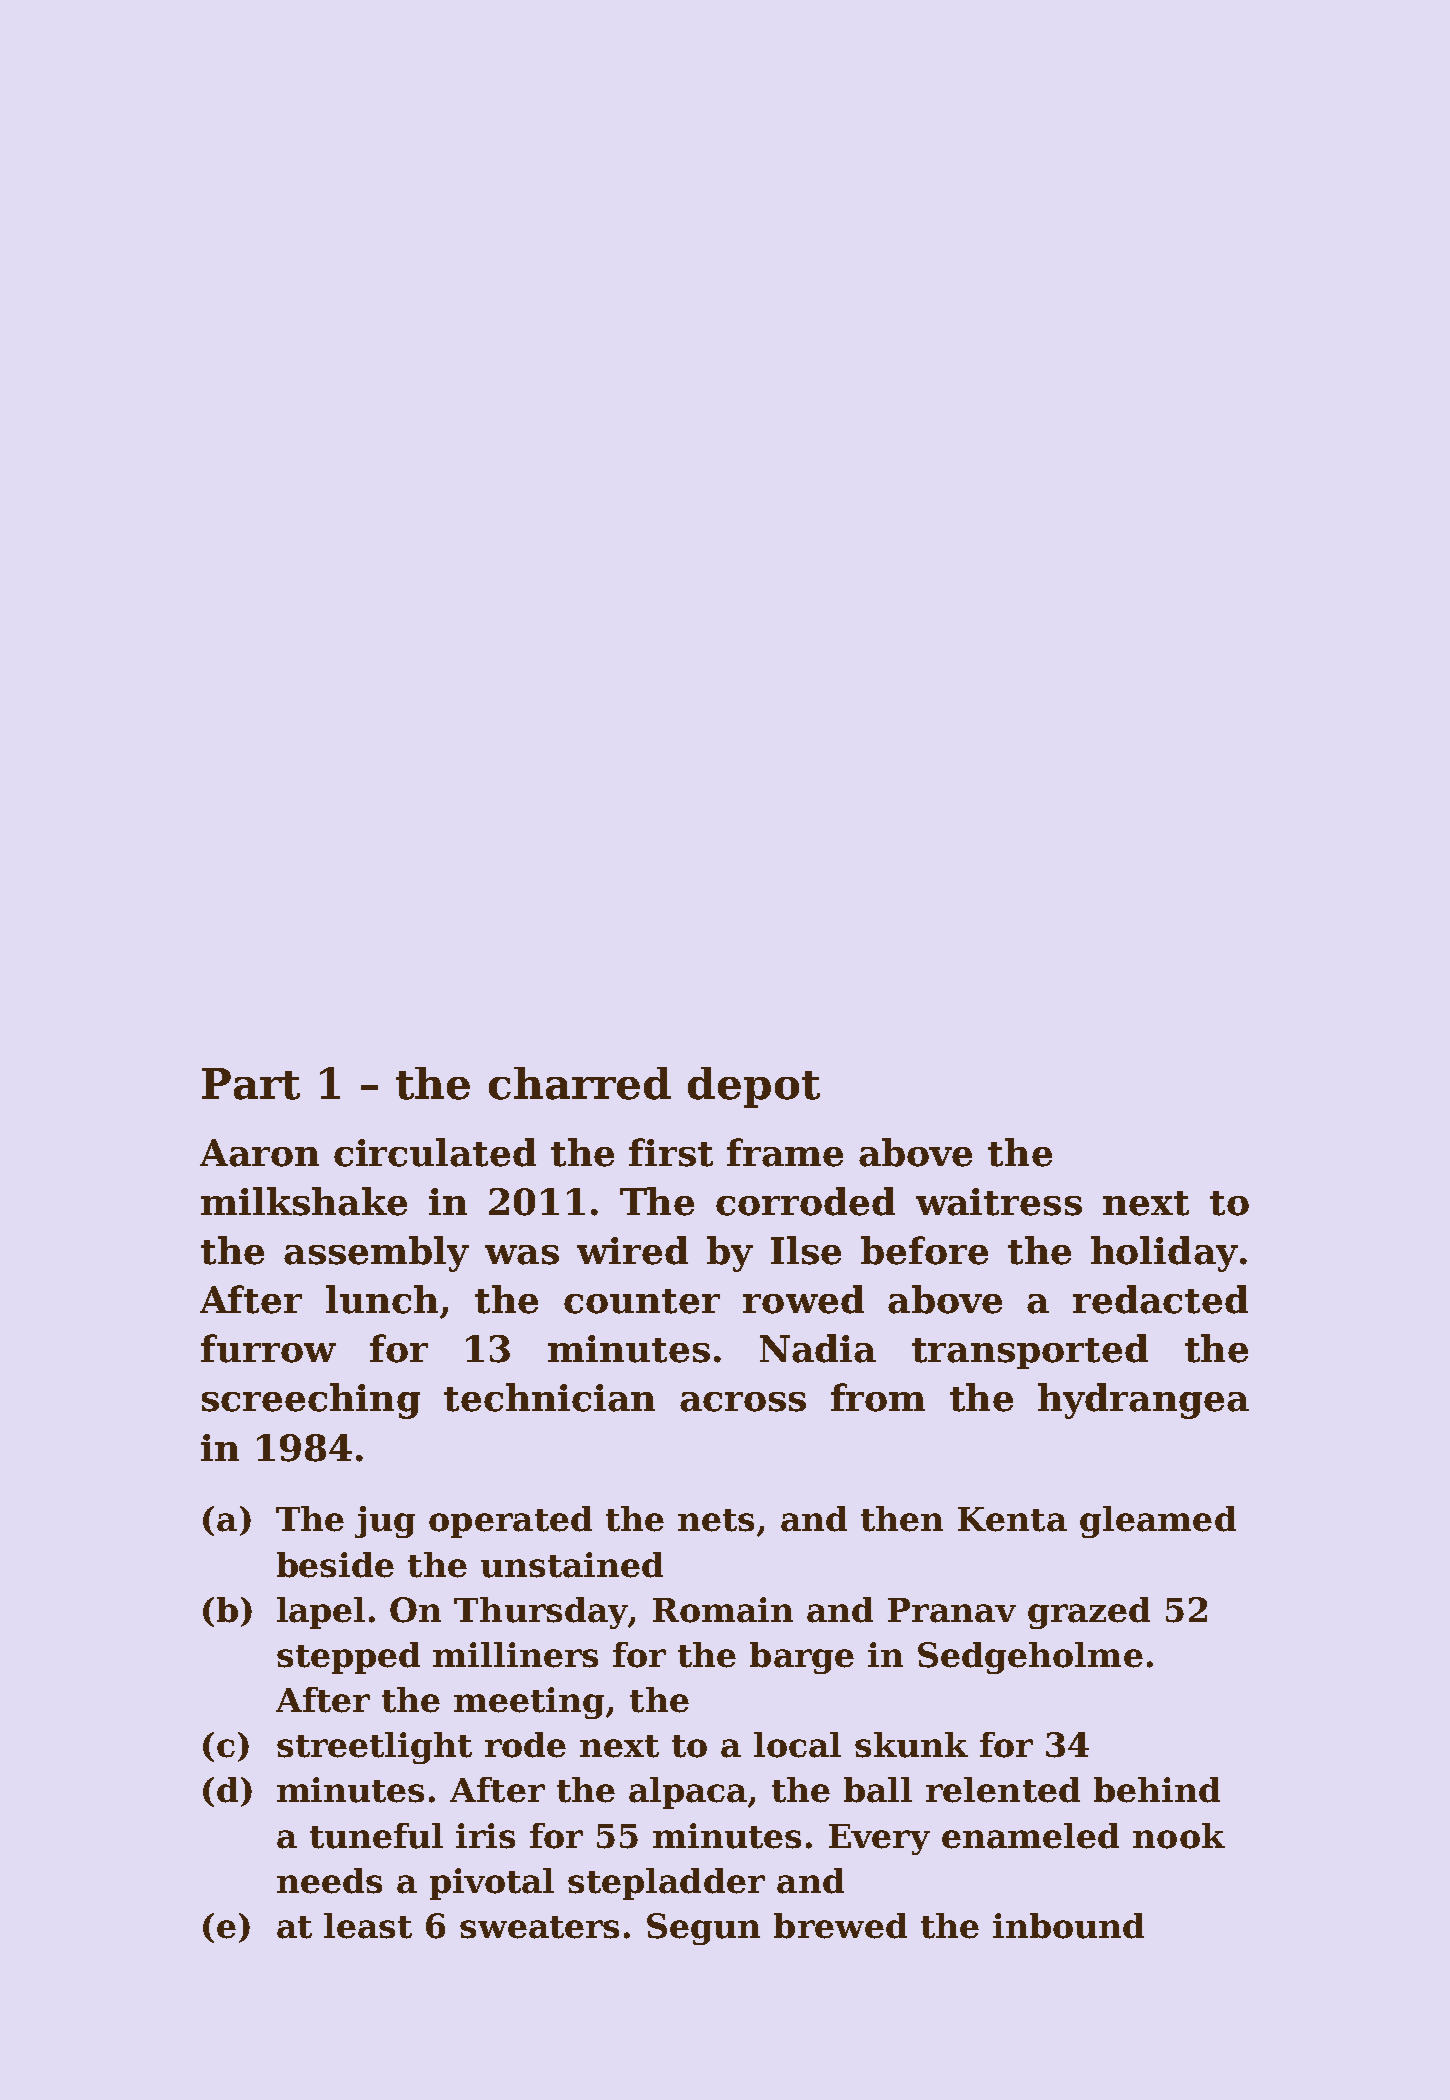 The height and width of the screenshot is (2100, 1450). Describe the element at coordinates (321, 1613) in the screenshot. I see `lapel` at that location.
